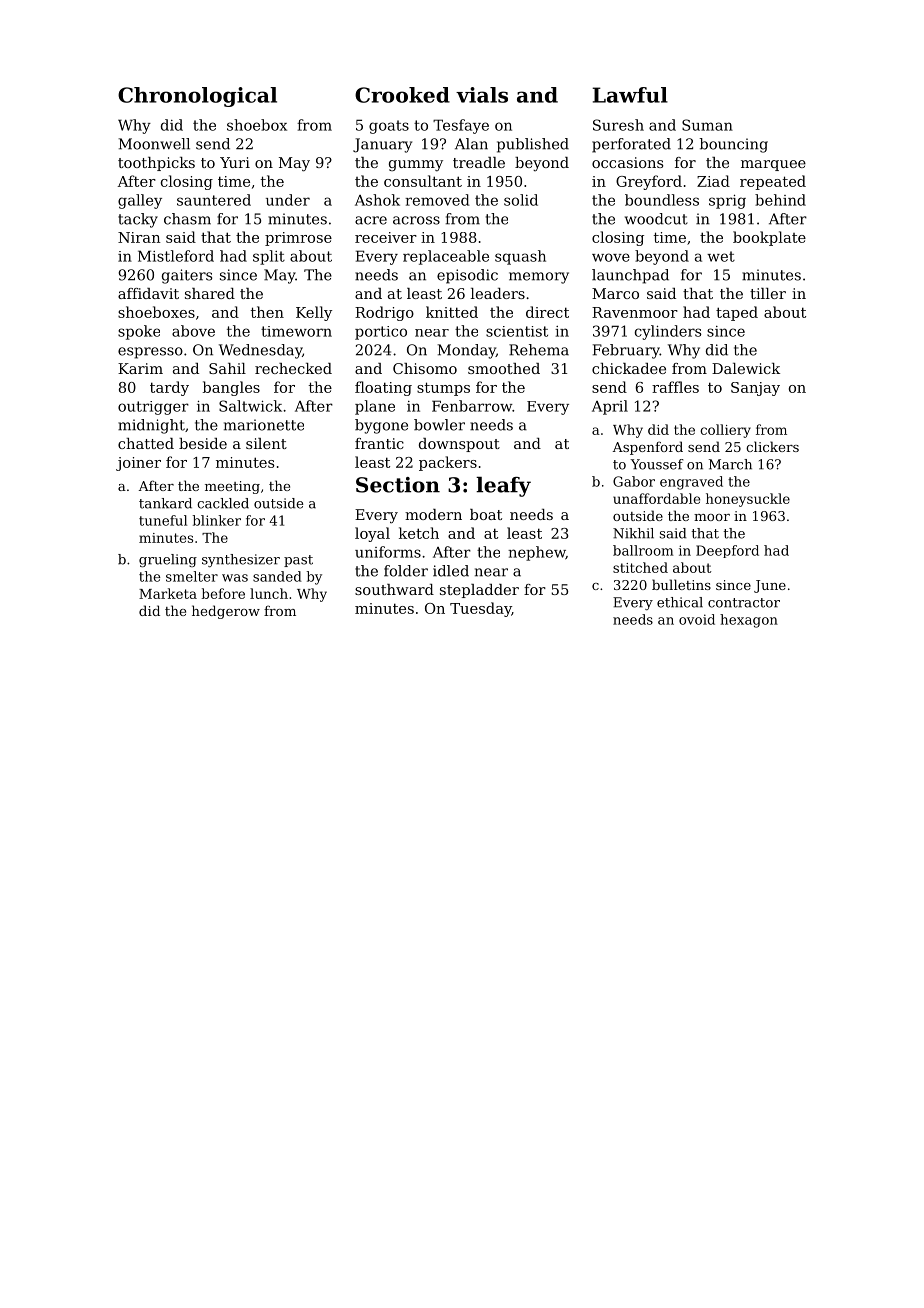  I want to click on galley, so click(140, 201).
